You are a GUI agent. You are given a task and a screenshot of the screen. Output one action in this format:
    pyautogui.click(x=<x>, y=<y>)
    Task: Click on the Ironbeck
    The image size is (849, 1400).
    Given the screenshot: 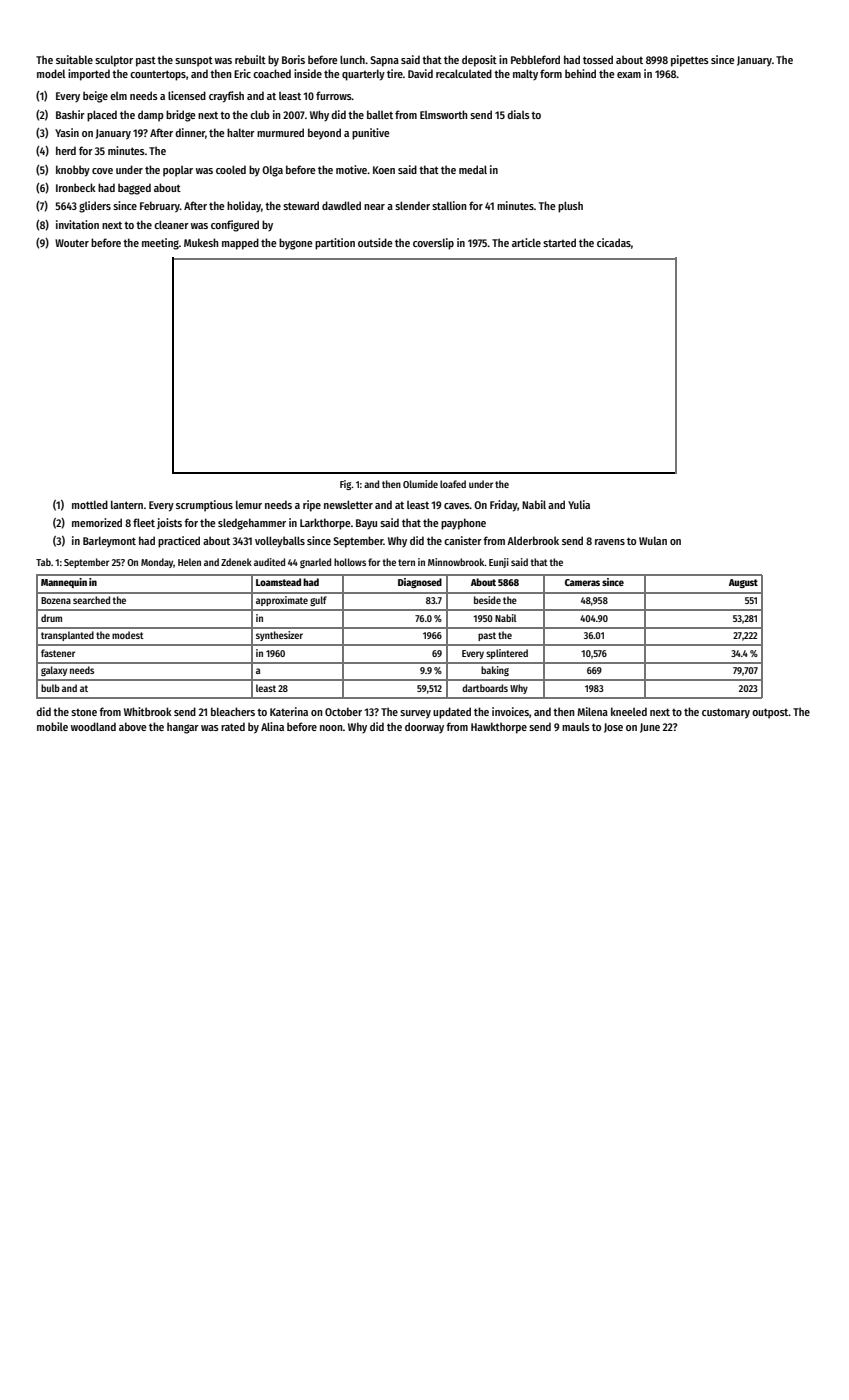 What is the action you would take?
    pyautogui.click(x=76, y=187)
